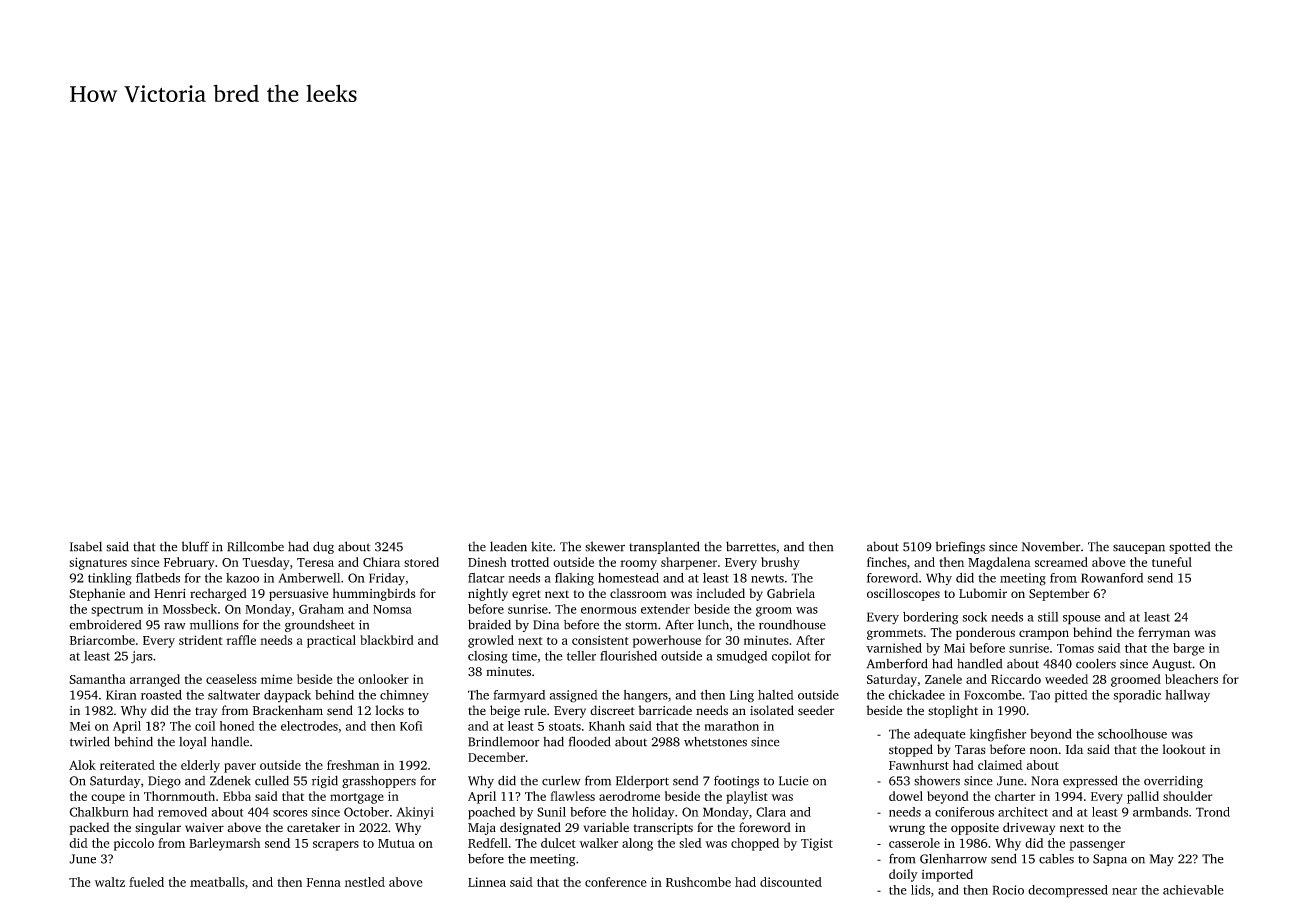  What do you see at coordinates (751, 546) in the page?
I see `barrettes` at bounding box center [751, 546].
